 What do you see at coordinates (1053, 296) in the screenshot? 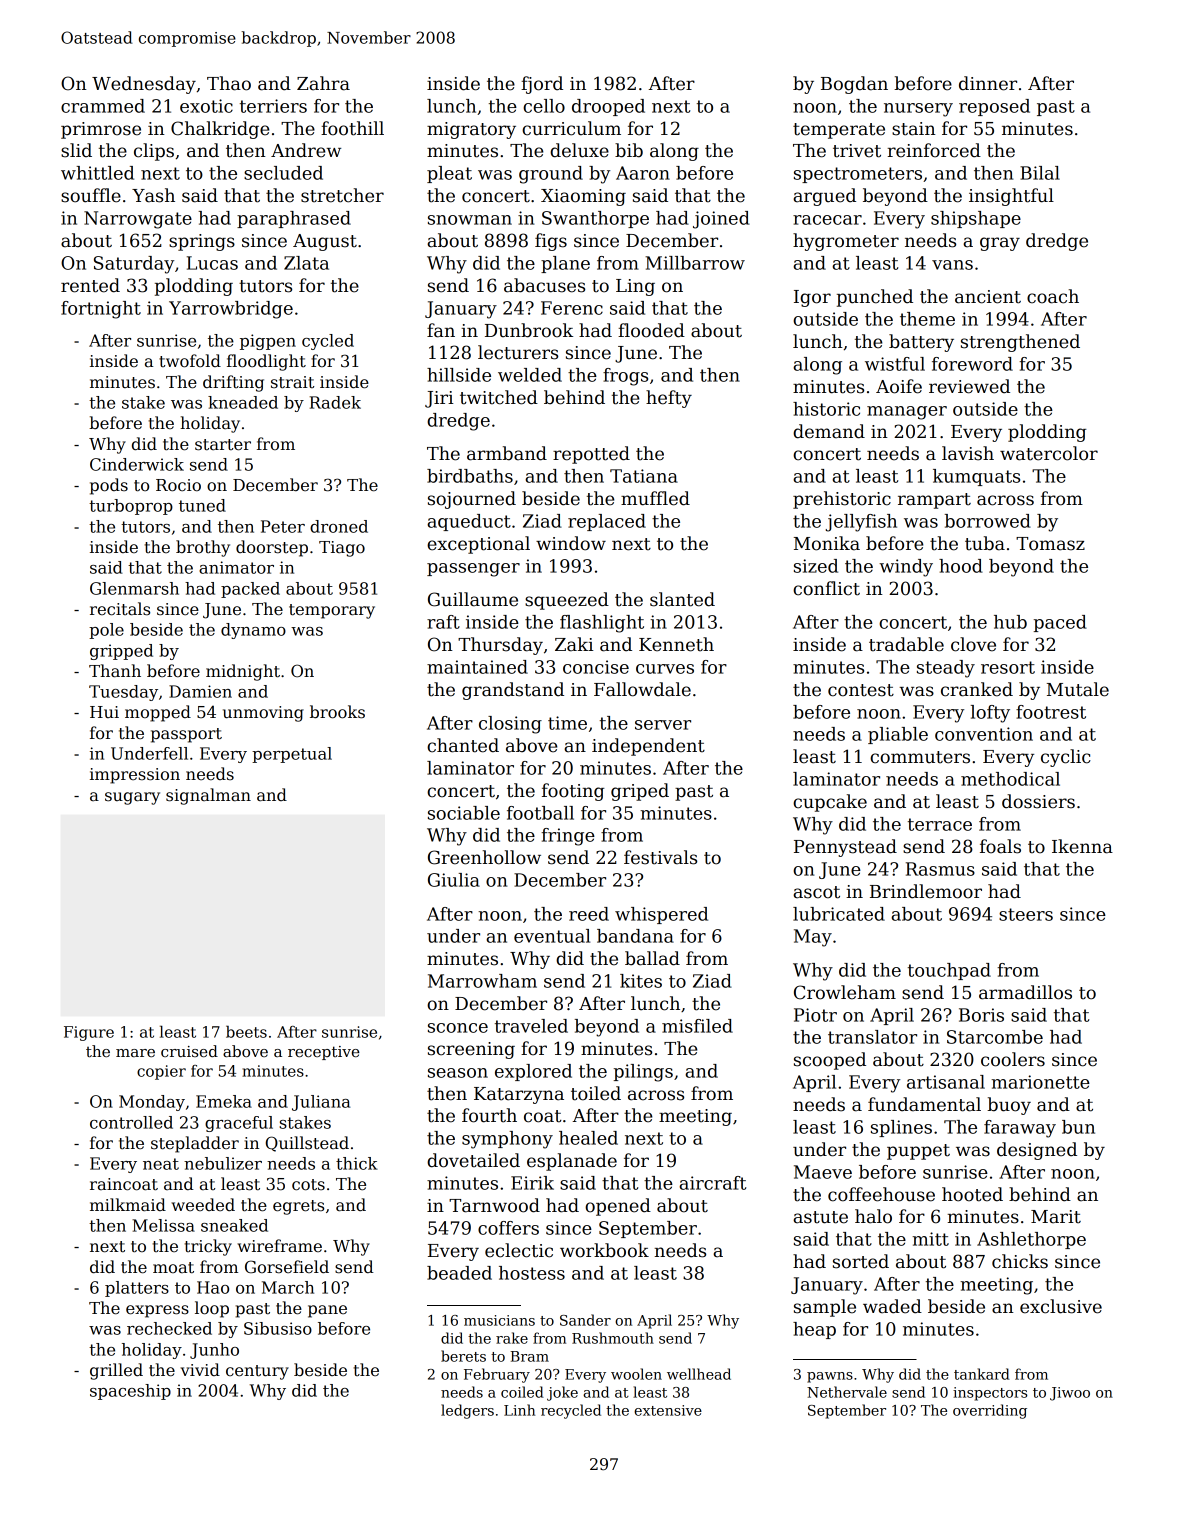
I see `coach` at bounding box center [1053, 296].
